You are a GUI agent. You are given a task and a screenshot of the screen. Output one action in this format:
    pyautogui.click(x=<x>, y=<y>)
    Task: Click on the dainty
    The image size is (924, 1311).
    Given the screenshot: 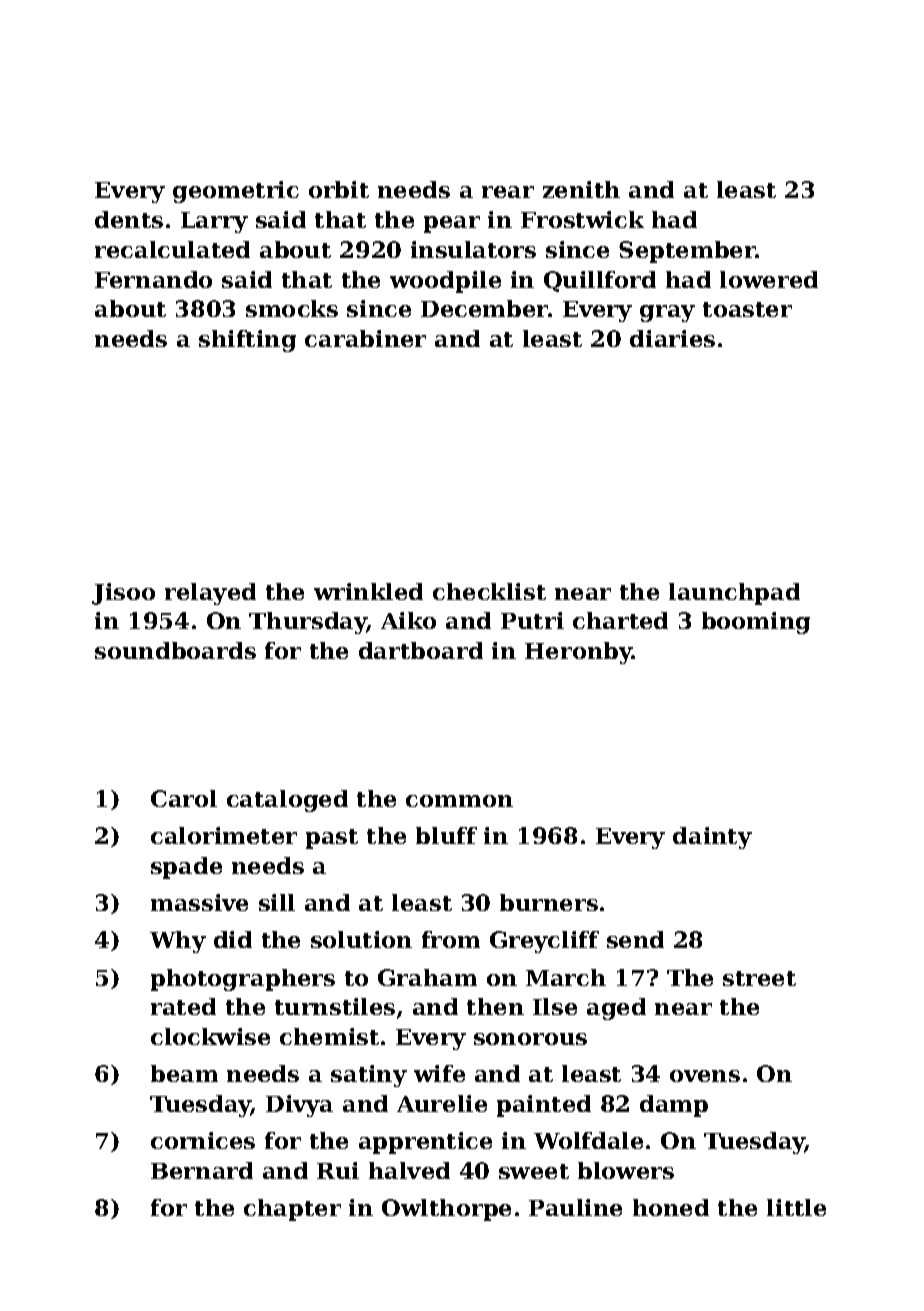 What is the action you would take?
    pyautogui.click(x=712, y=838)
